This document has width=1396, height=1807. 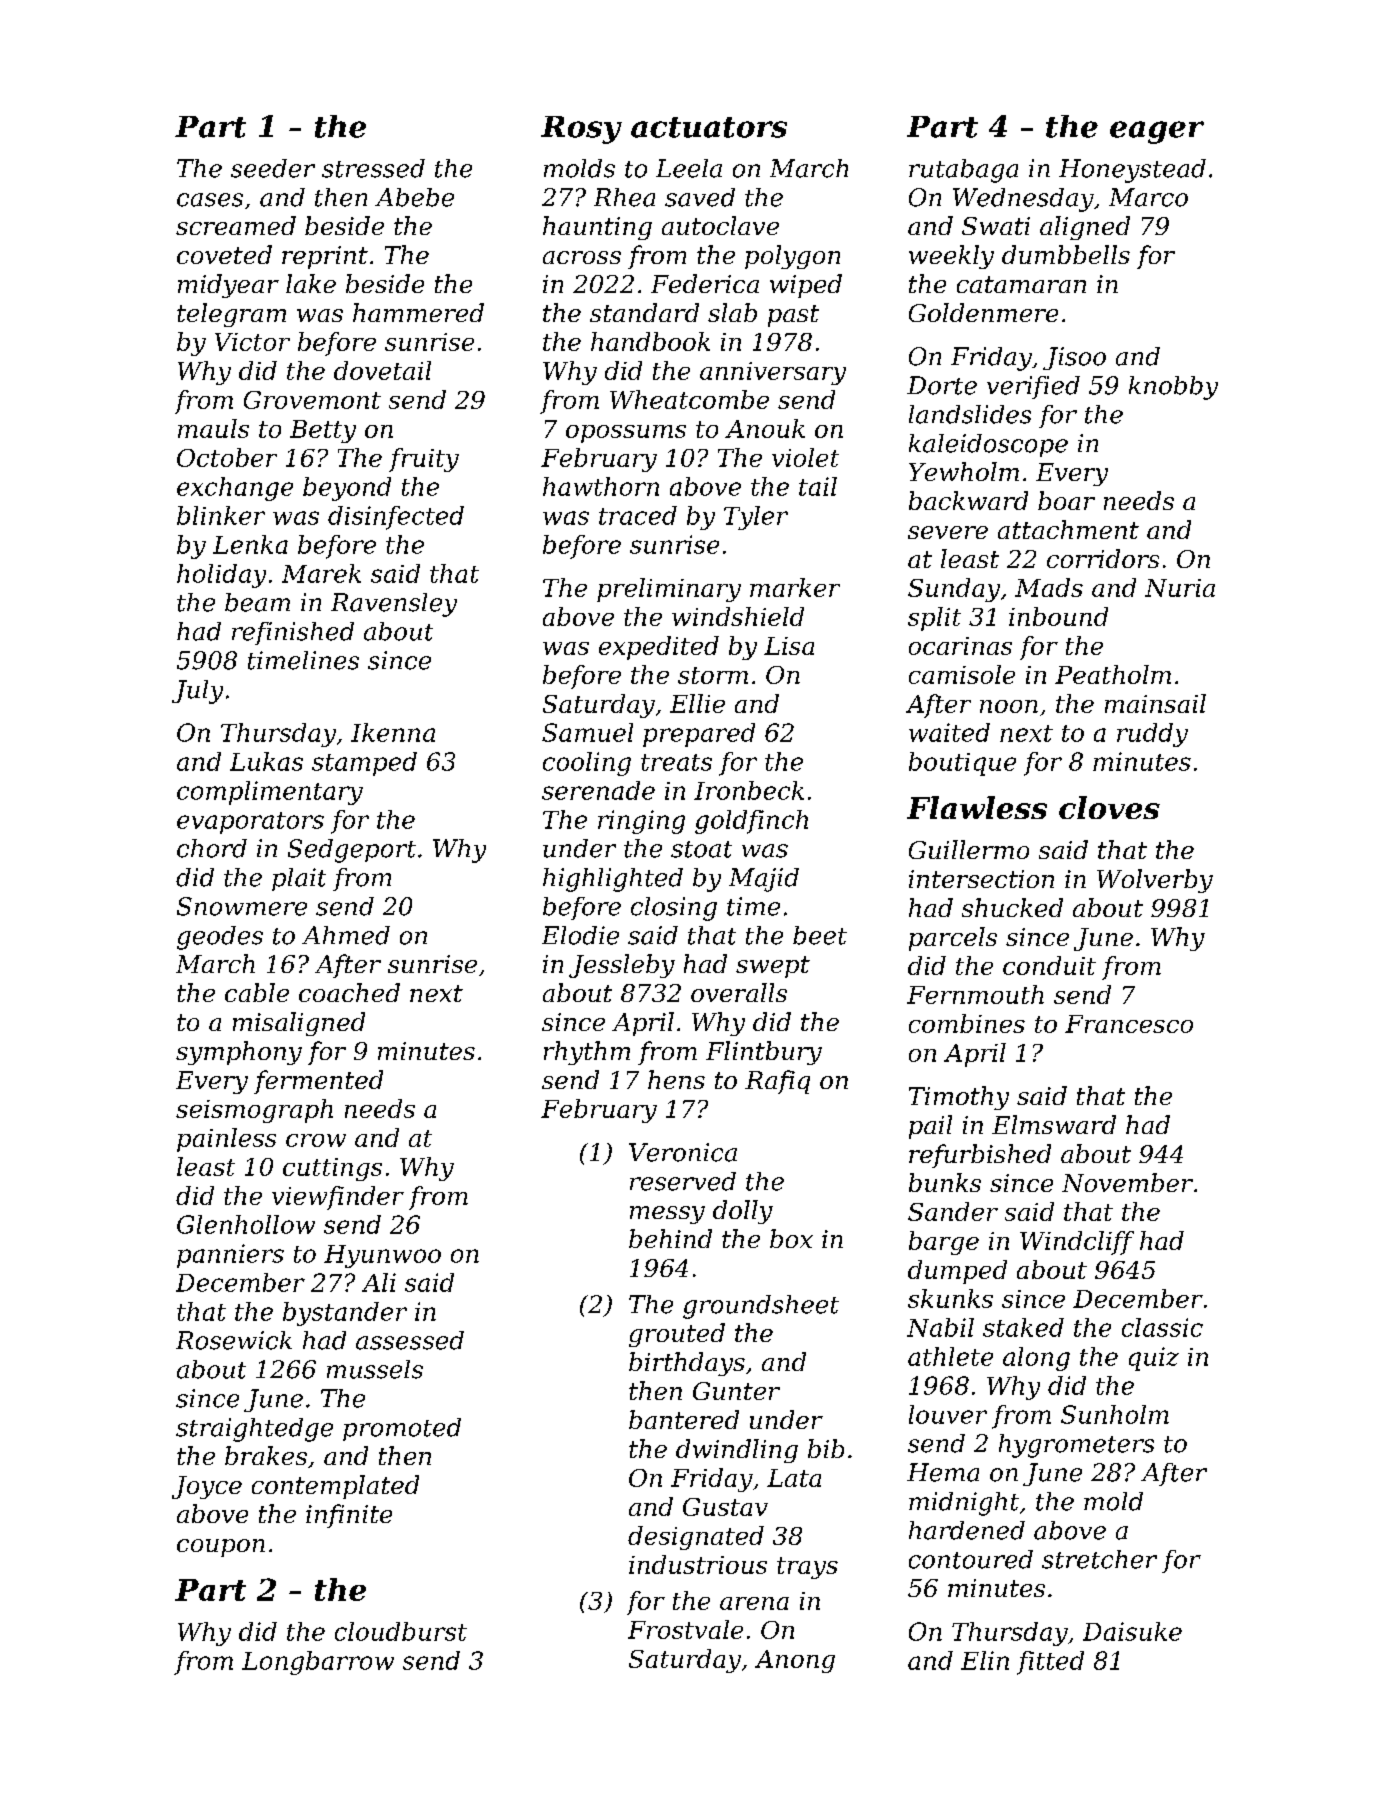 What do you see at coordinates (401, 1631) in the document?
I see `cloudburst` at bounding box center [401, 1631].
